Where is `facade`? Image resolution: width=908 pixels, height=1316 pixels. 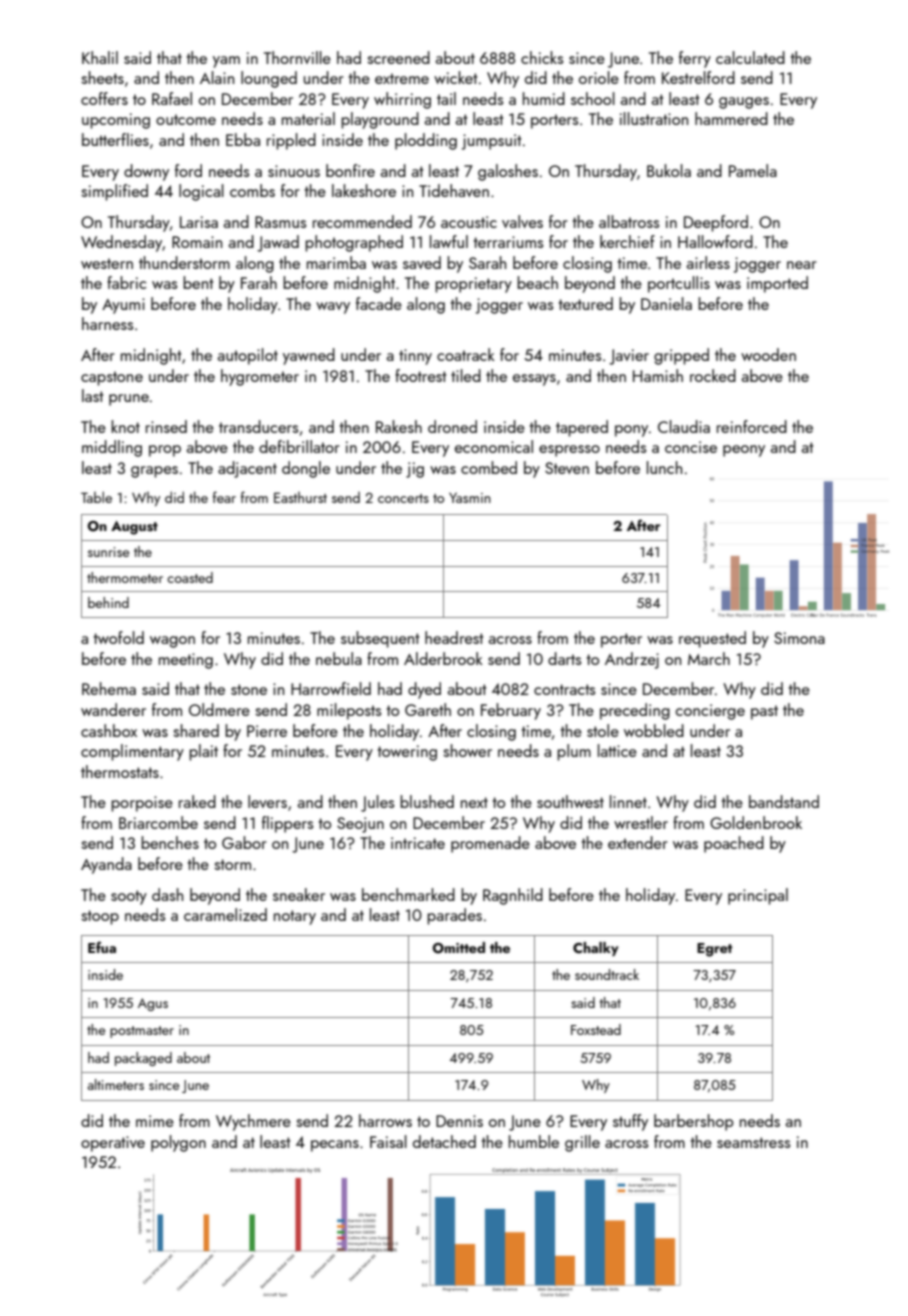 facade is located at coordinates (379, 303).
